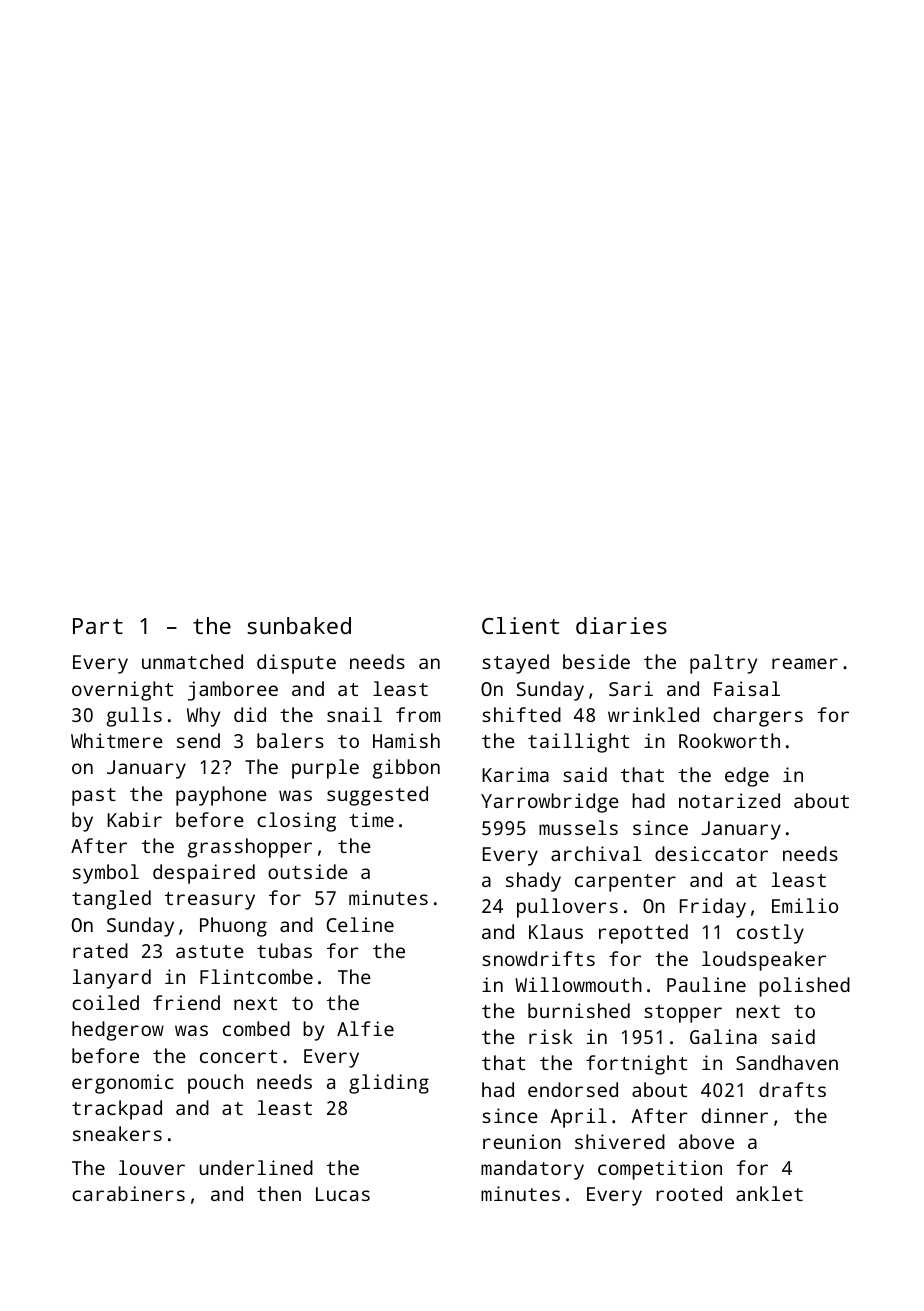 This screenshot has height=1311, width=924. Describe the element at coordinates (621, 625) in the screenshot. I see `diaries` at that location.
